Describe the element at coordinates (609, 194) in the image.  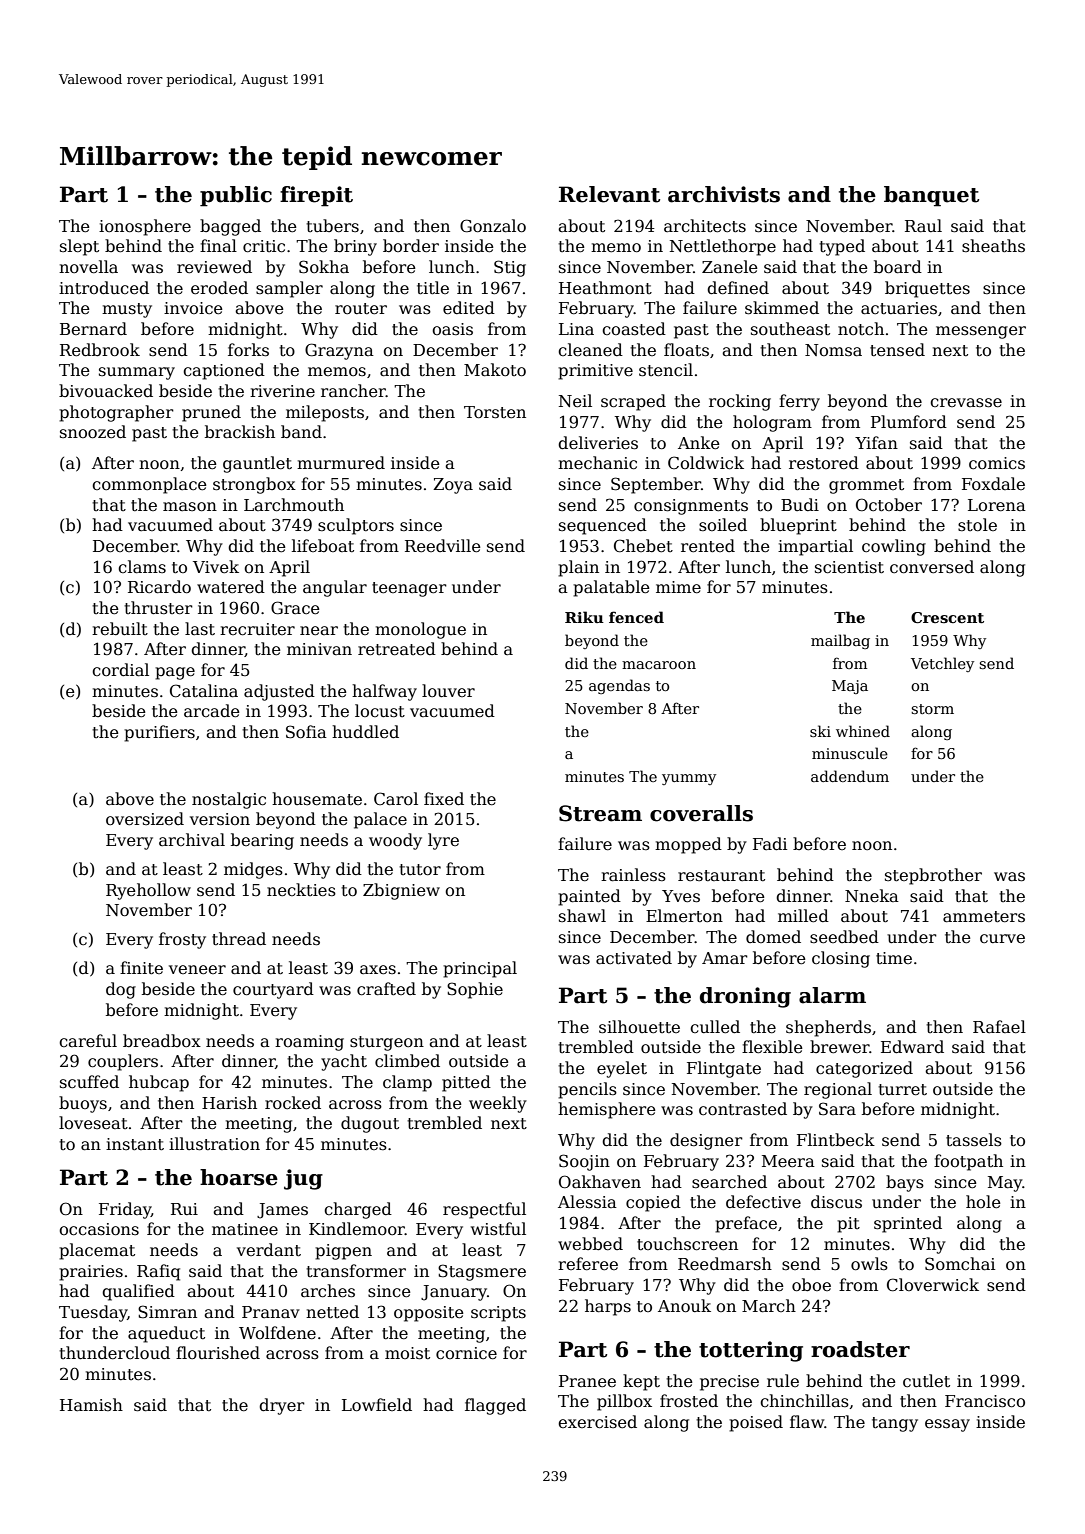
I see `Relevant` at that location.
